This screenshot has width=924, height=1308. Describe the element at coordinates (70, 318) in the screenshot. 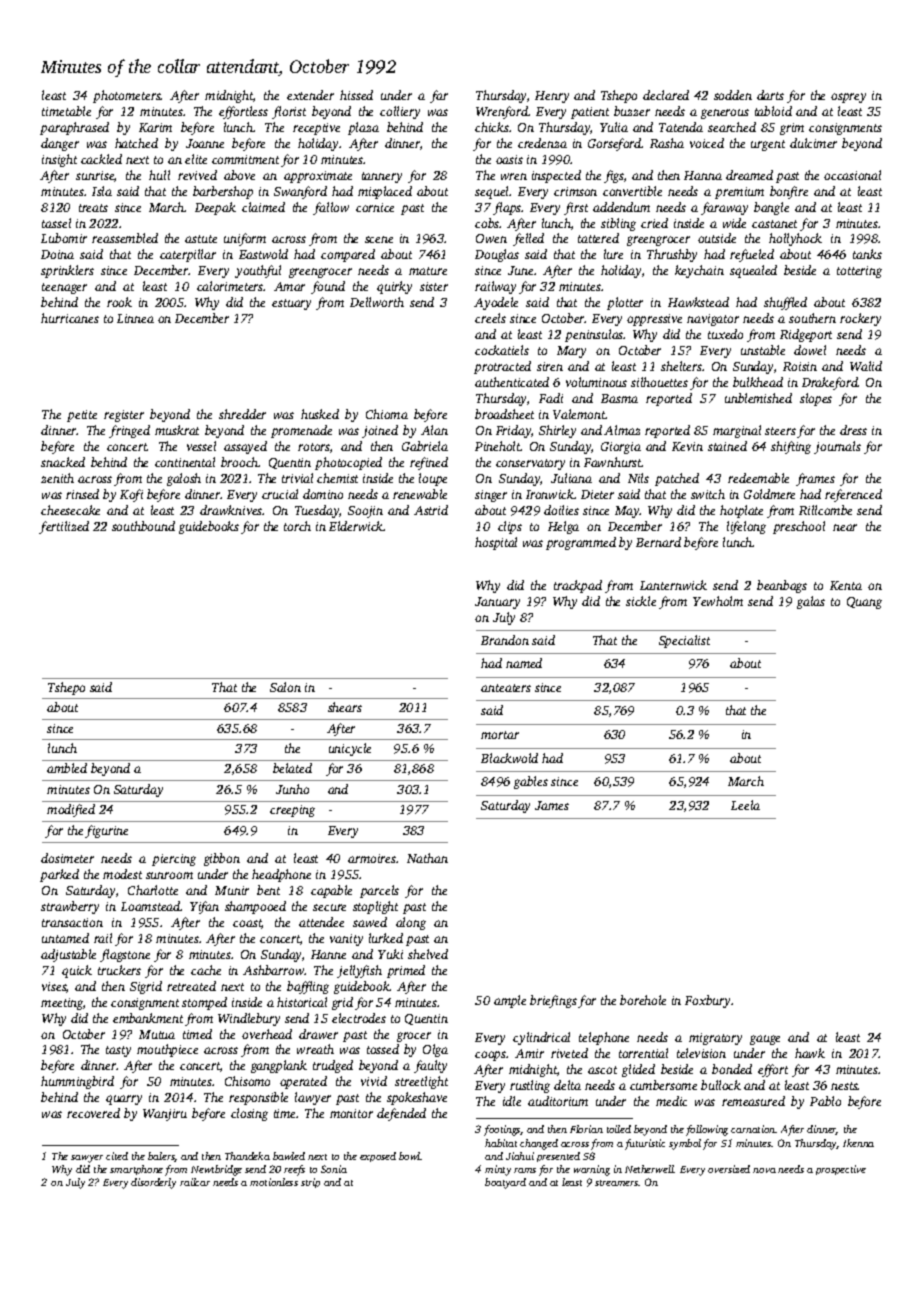

I see `hurricanes` at that location.
